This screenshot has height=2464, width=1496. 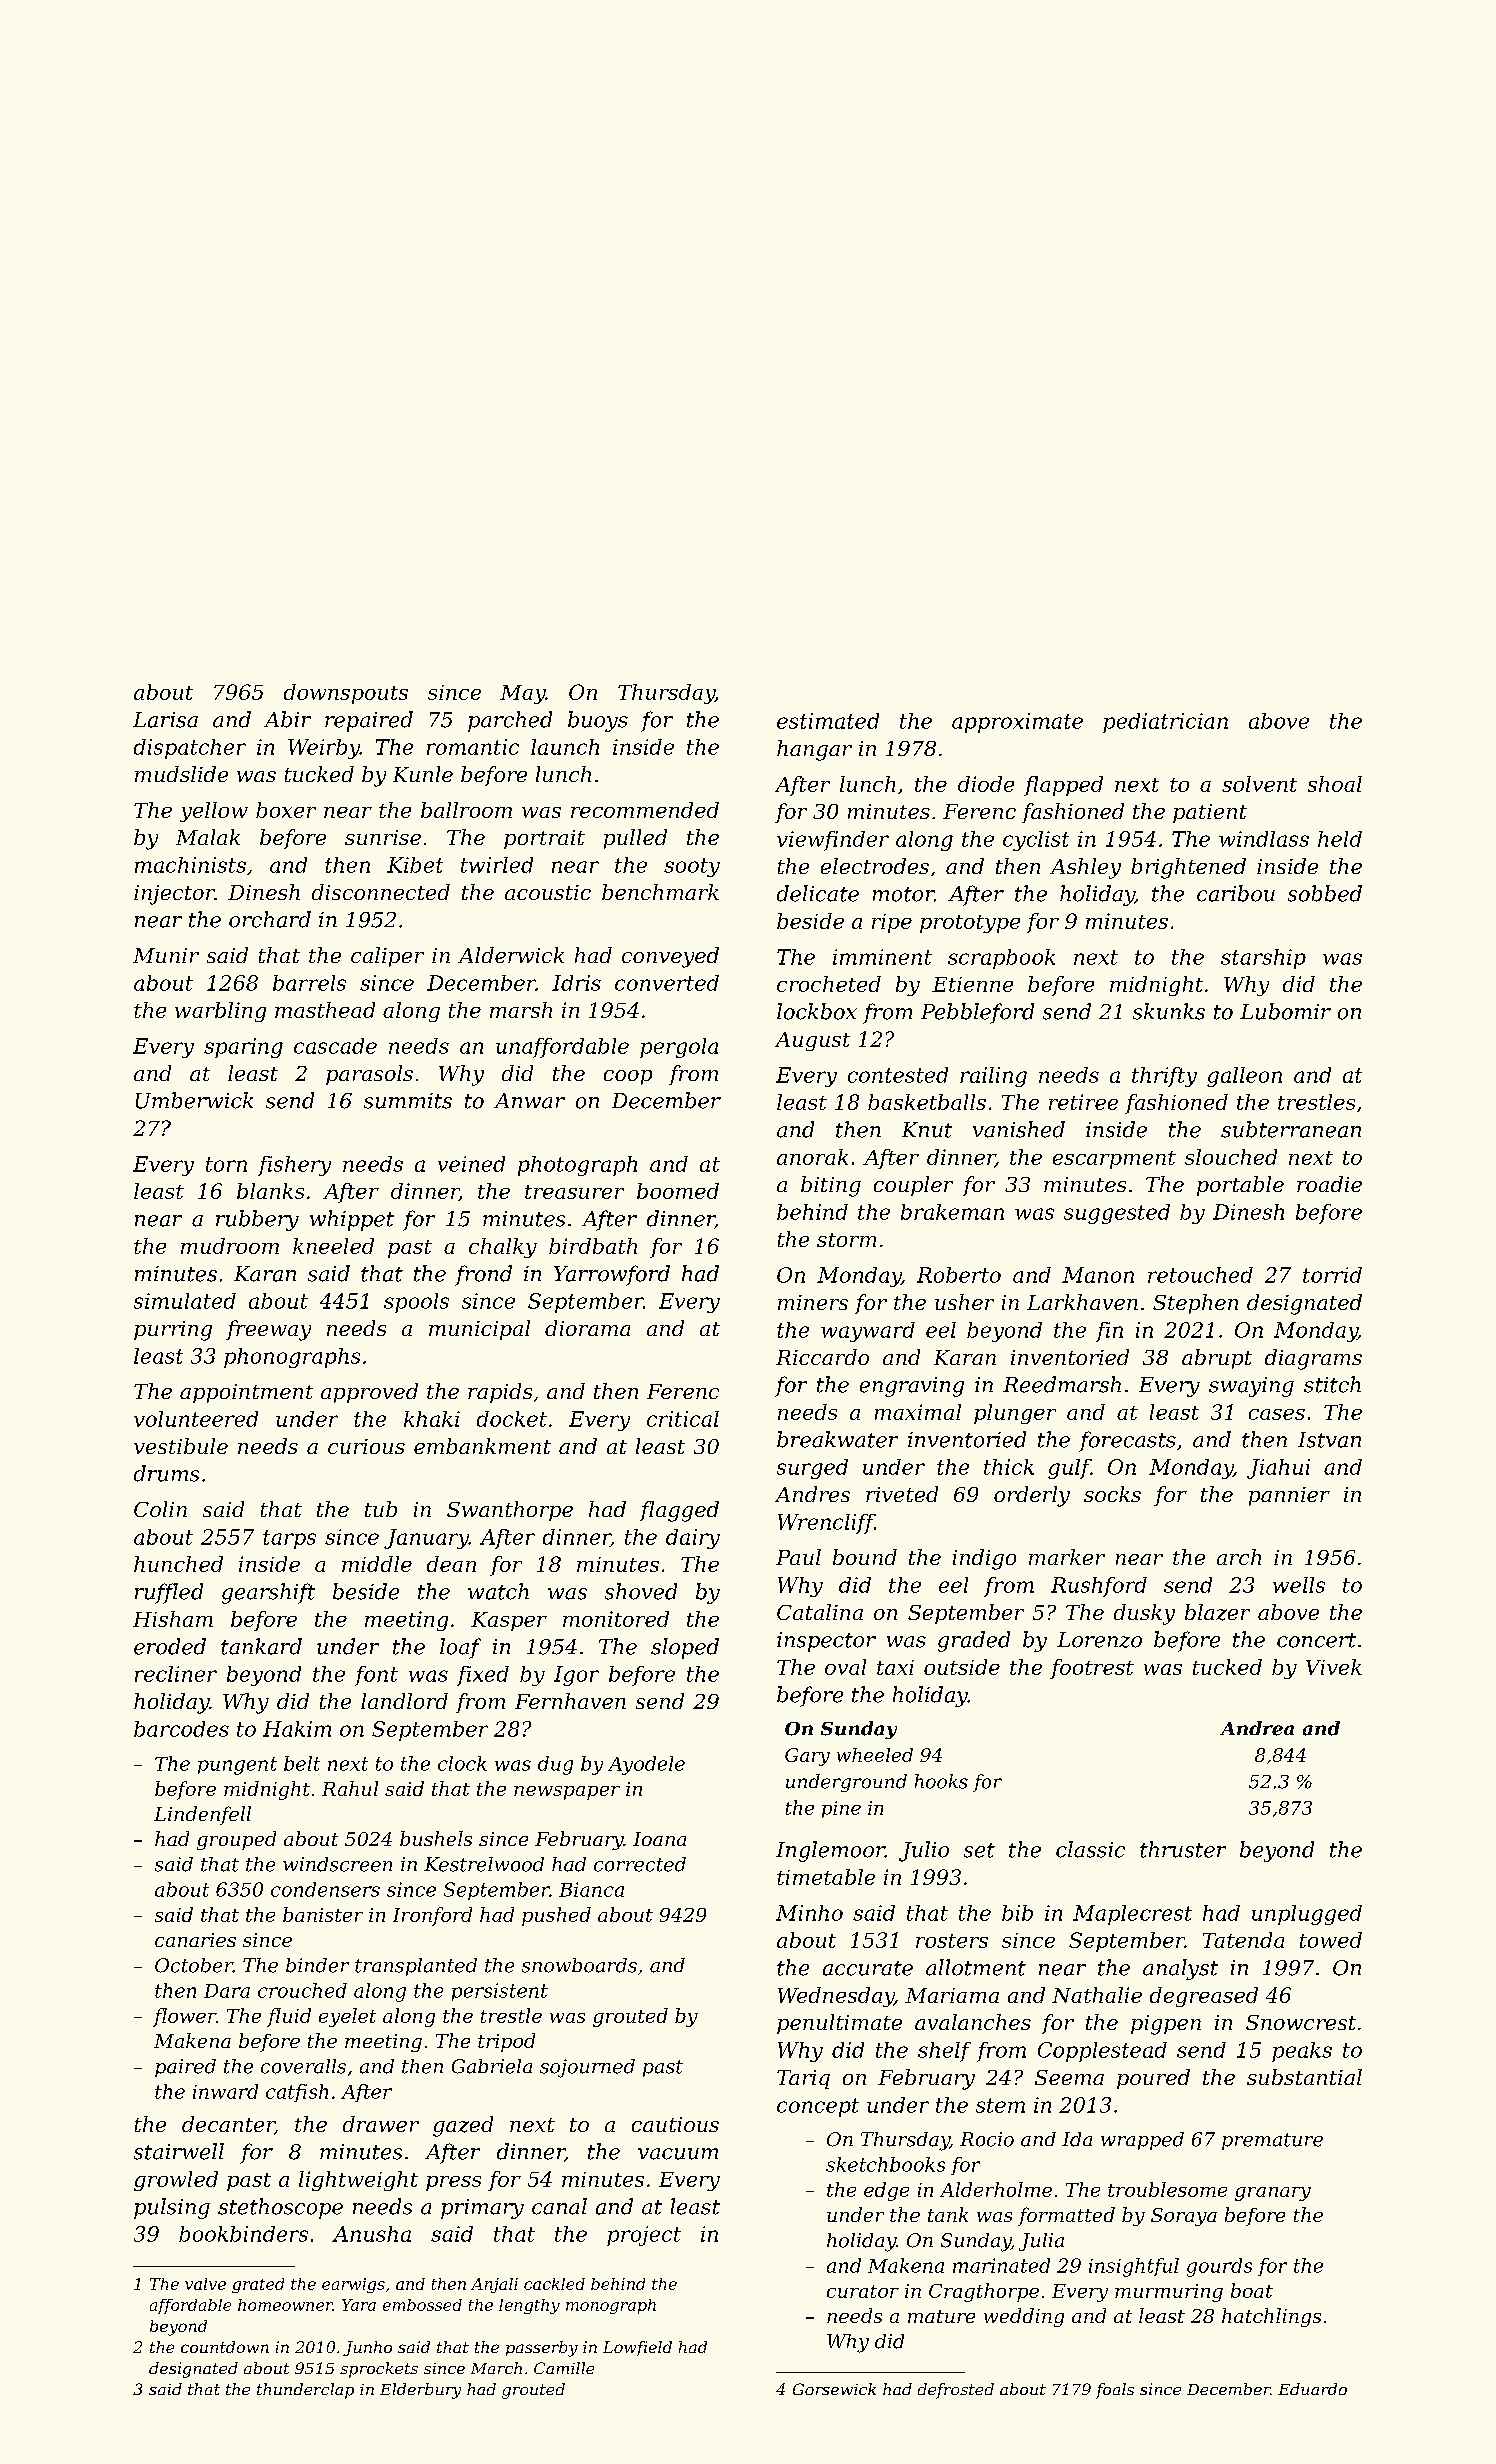 What do you see at coordinates (1165, 723) in the screenshot?
I see `pediatrician` at bounding box center [1165, 723].
